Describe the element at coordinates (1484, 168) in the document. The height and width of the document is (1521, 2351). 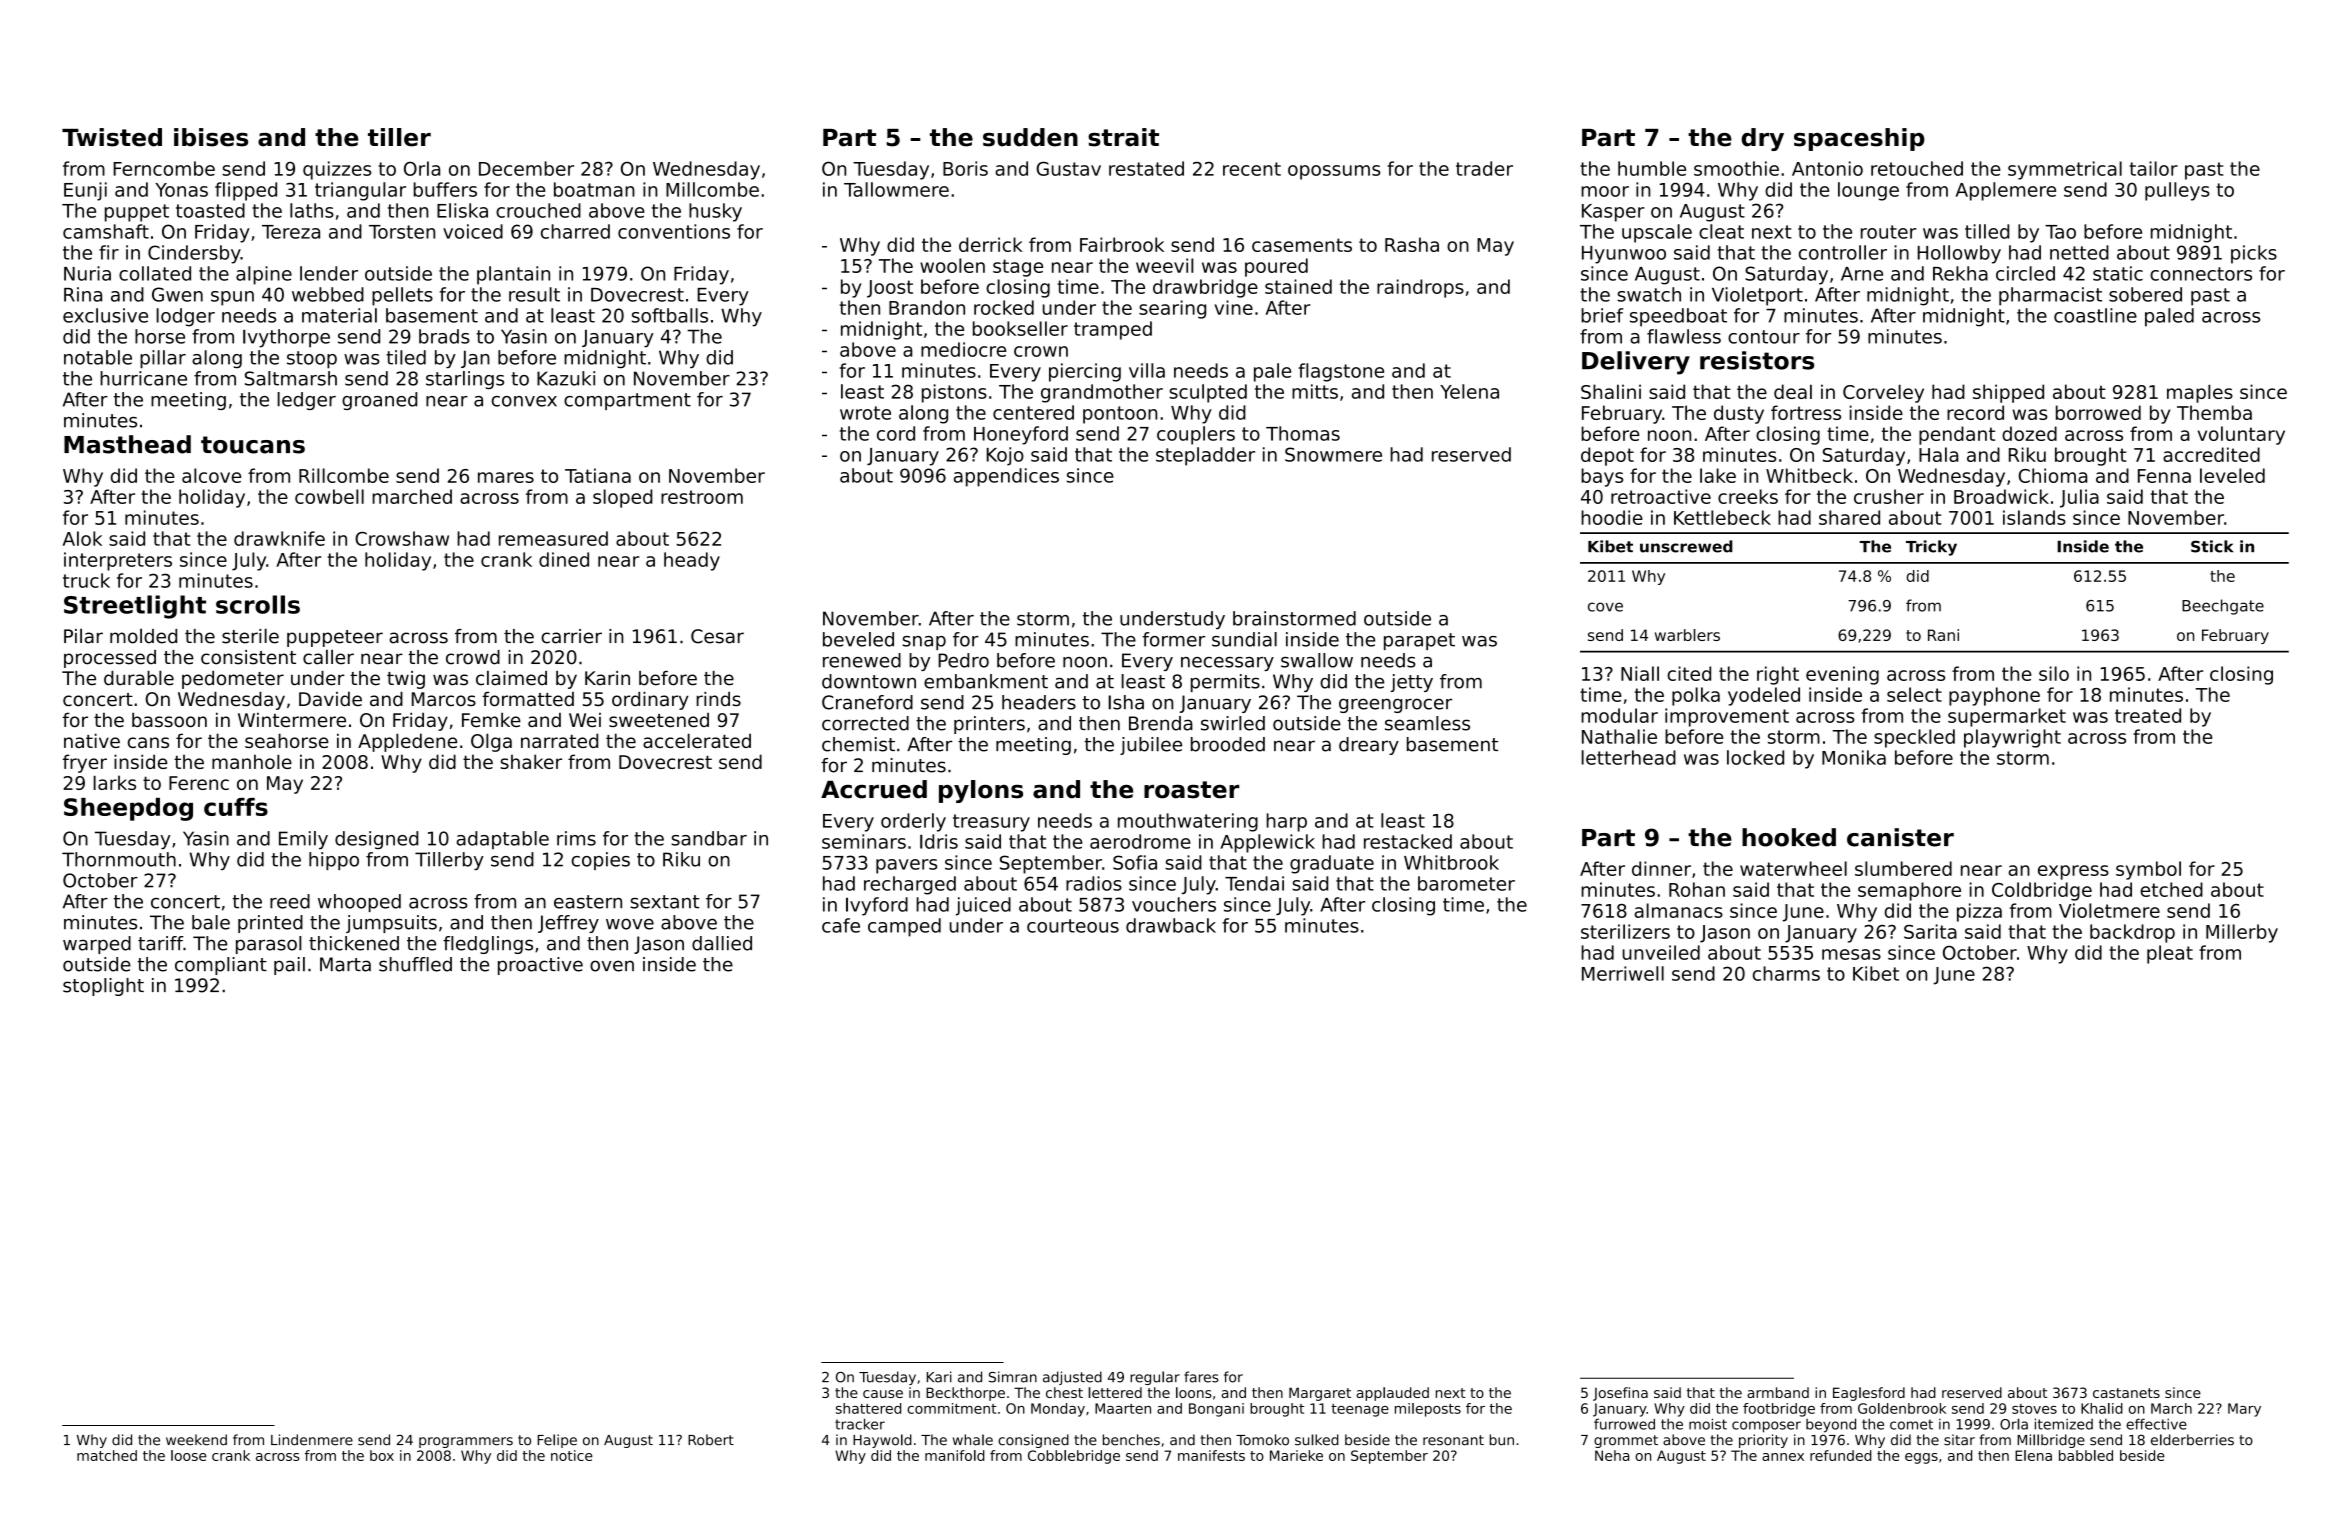
I see `trader` at that location.
